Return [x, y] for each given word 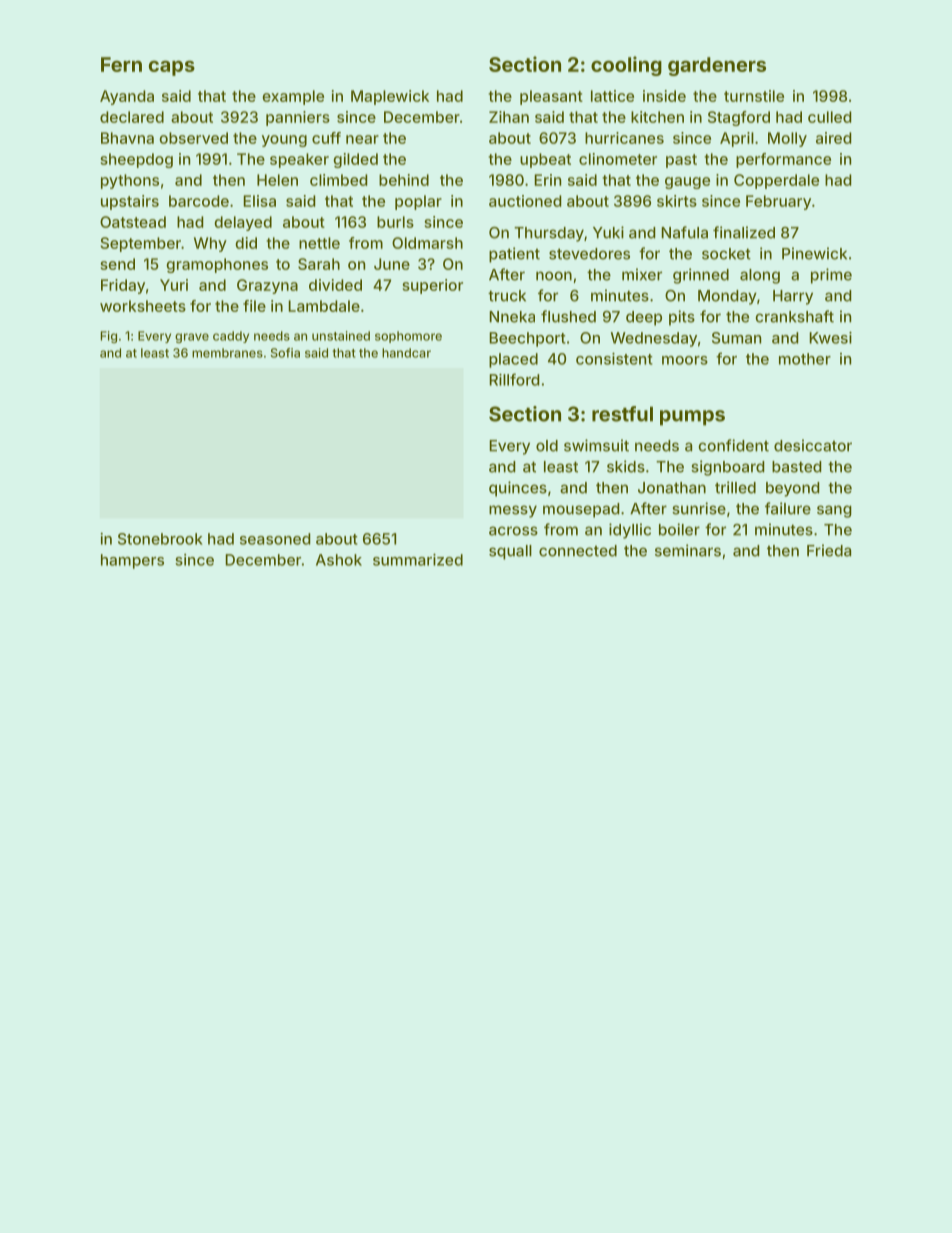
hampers [132, 561]
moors [685, 360]
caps [172, 68]
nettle [319, 243]
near [362, 139]
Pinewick [814, 253]
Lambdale [324, 306]
